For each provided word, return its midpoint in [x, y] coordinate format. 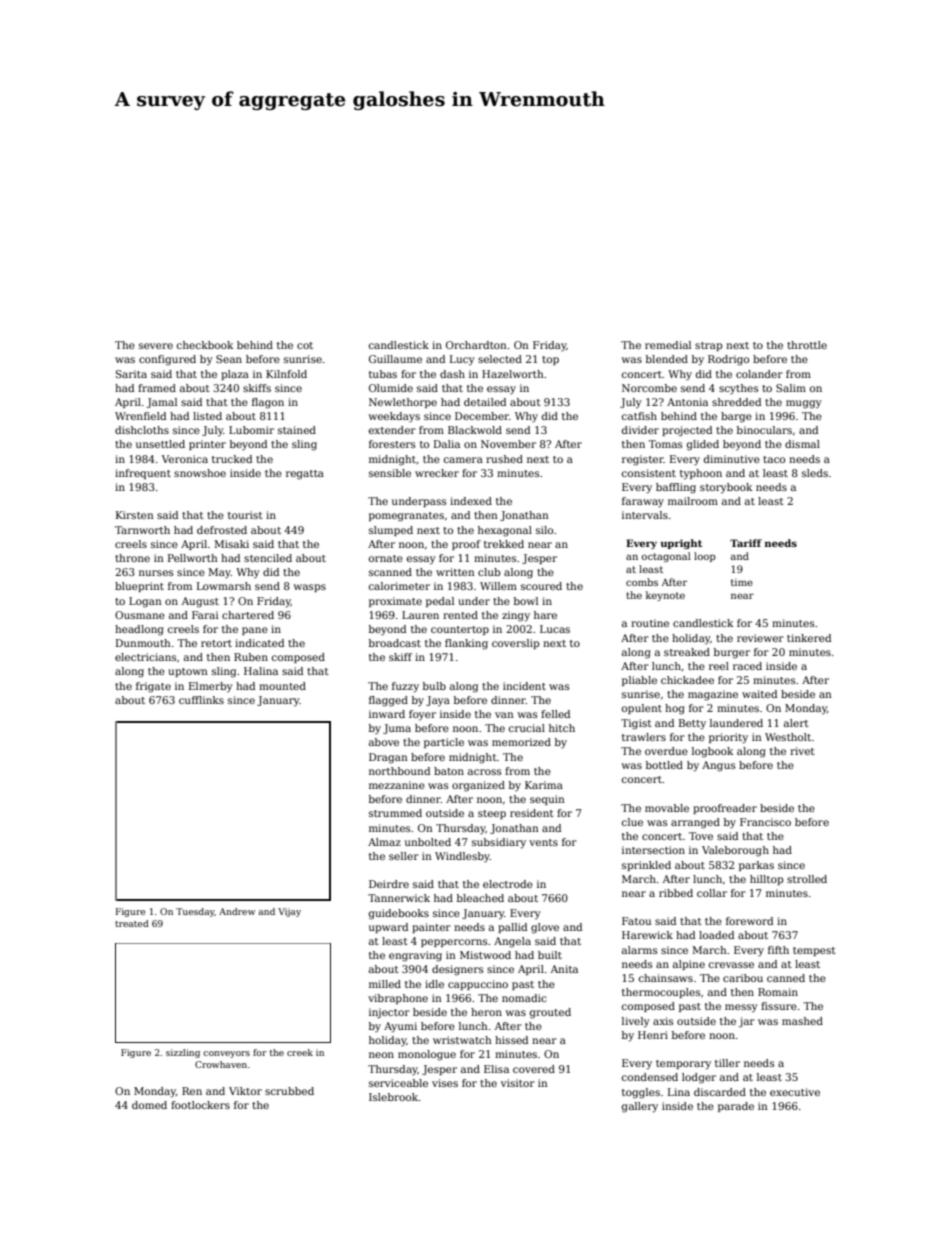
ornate [386, 558]
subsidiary [499, 843]
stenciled [268, 558]
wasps [310, 588]
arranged [695, 823]
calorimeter [399, 586]
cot [305, 345]
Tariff [746, 543]
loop [705, 557]
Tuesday [195, 912]
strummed [395, 813]
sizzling [183, 1053]
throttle [807, 345]
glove [545, 928]
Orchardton [476, 345]
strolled [807, 879]
